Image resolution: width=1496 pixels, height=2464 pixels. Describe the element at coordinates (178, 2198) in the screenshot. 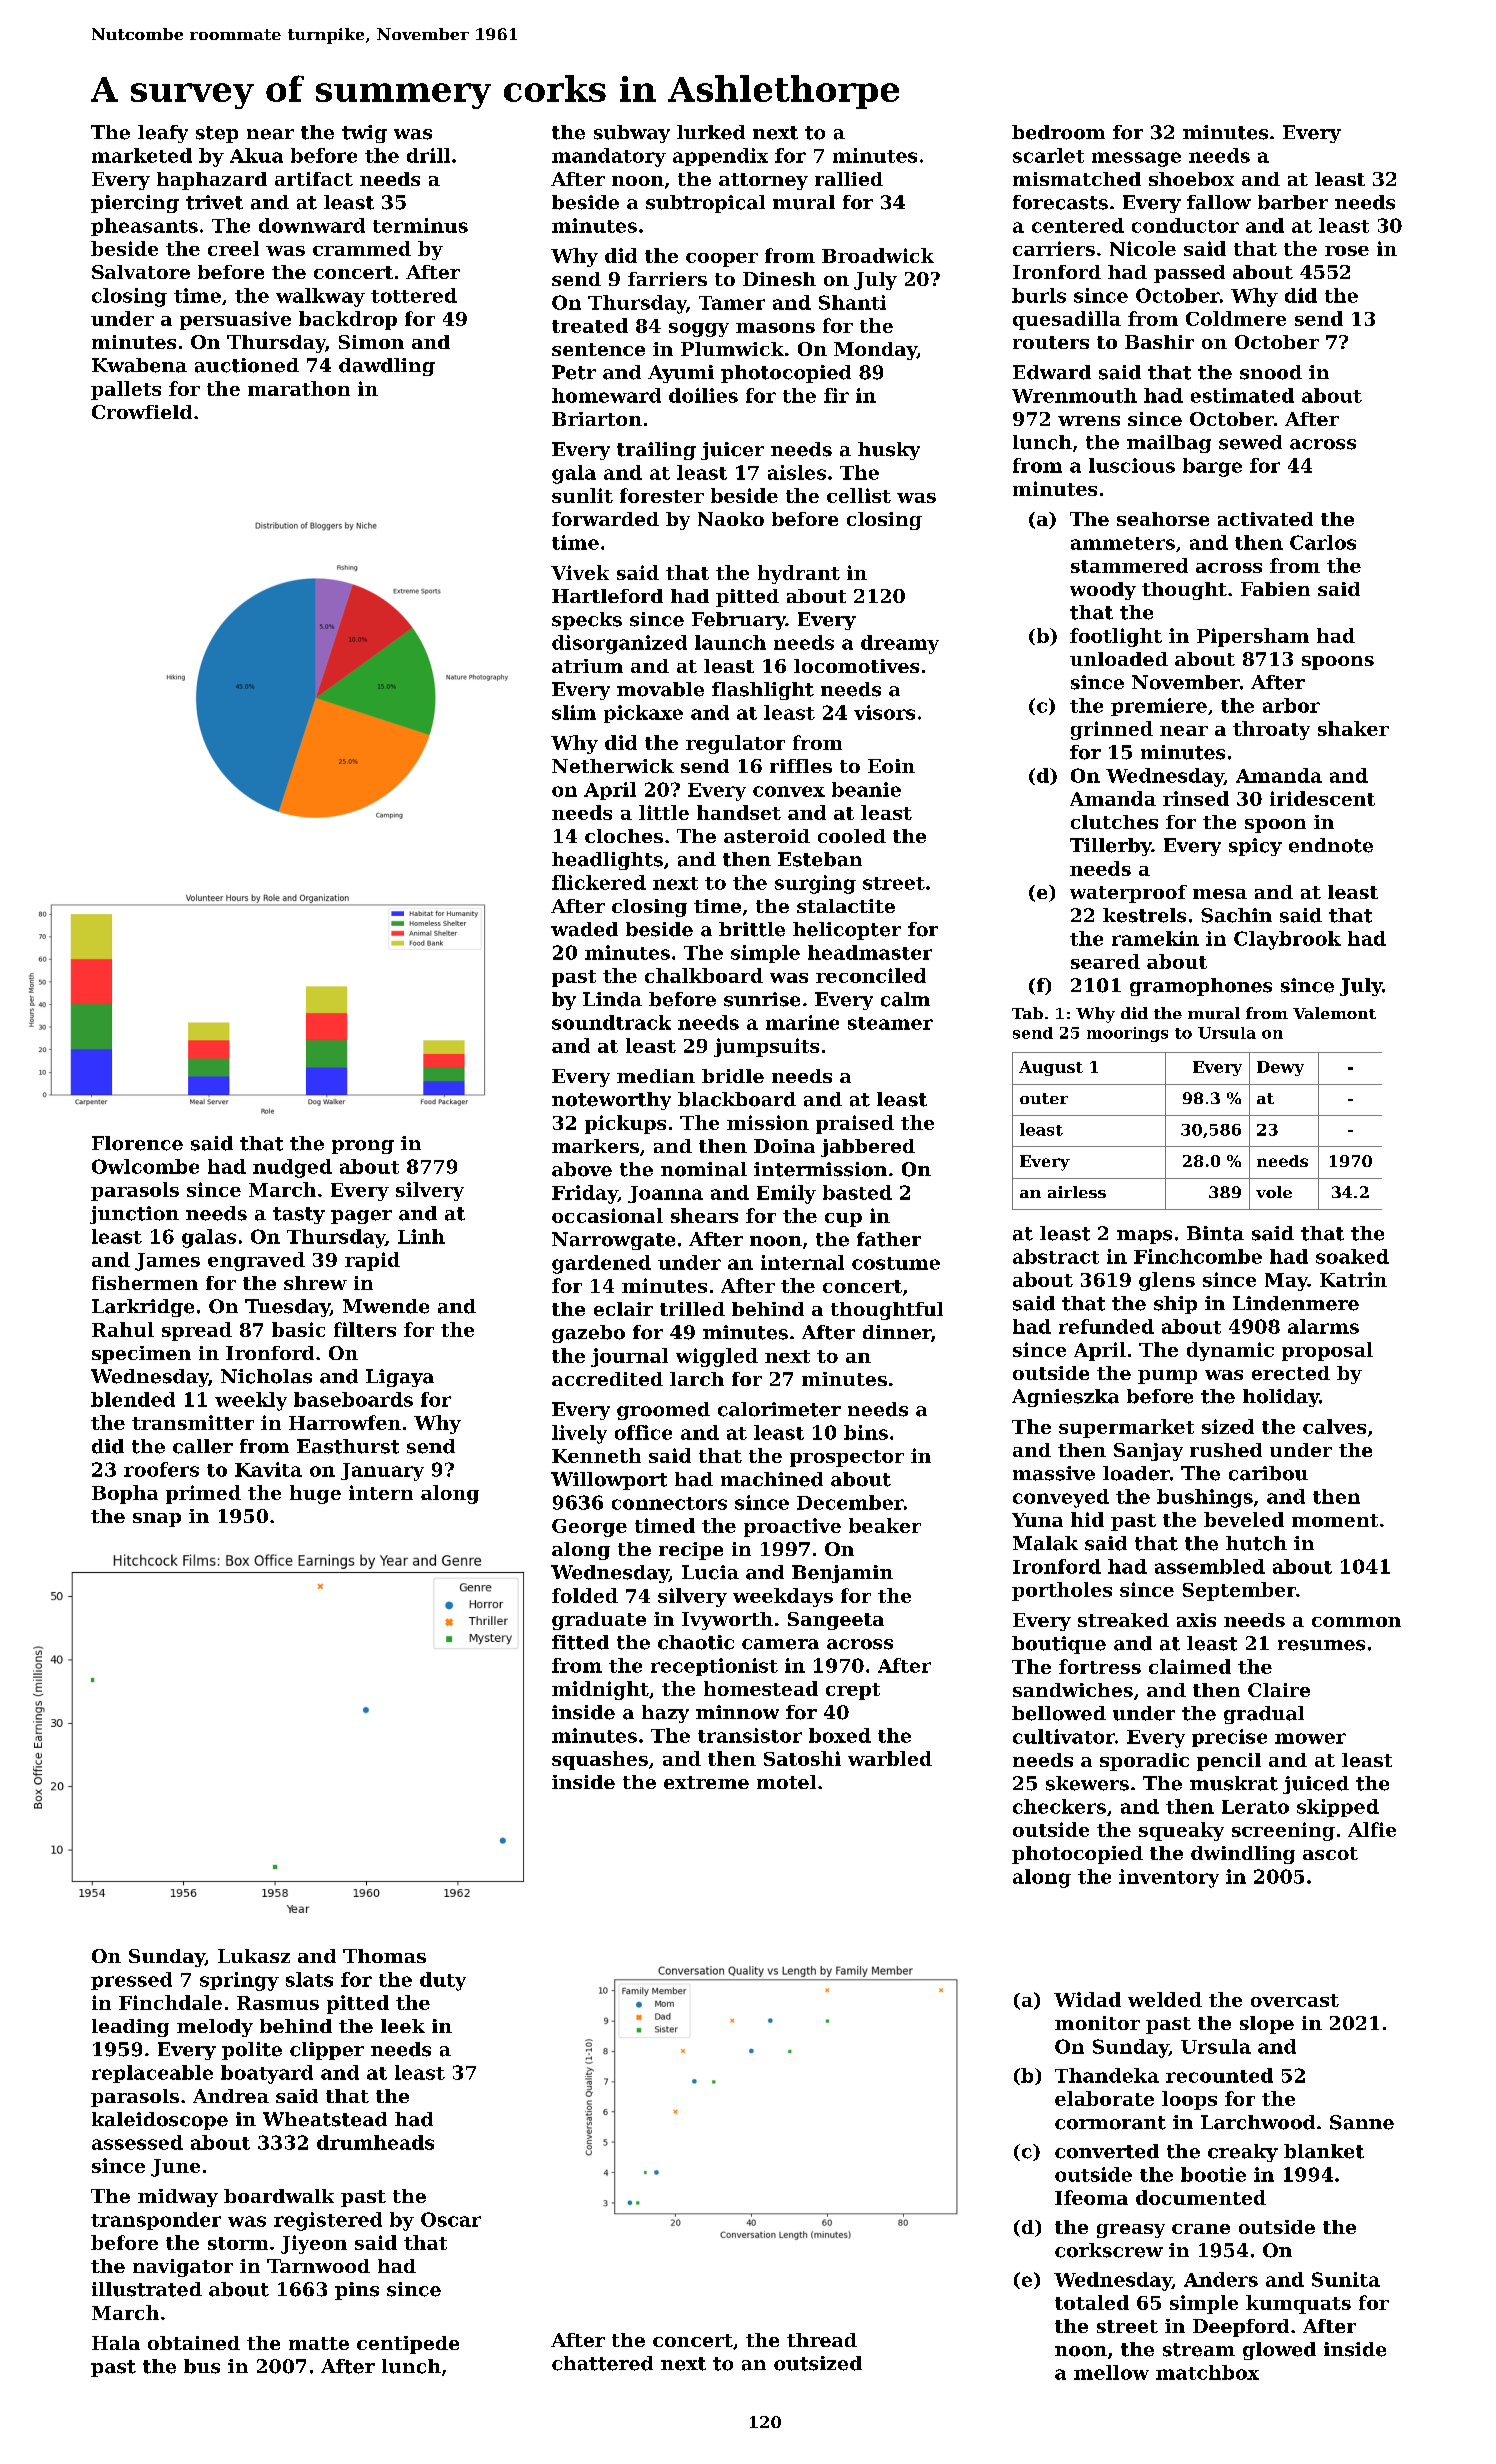

I see `midway` at that location.
